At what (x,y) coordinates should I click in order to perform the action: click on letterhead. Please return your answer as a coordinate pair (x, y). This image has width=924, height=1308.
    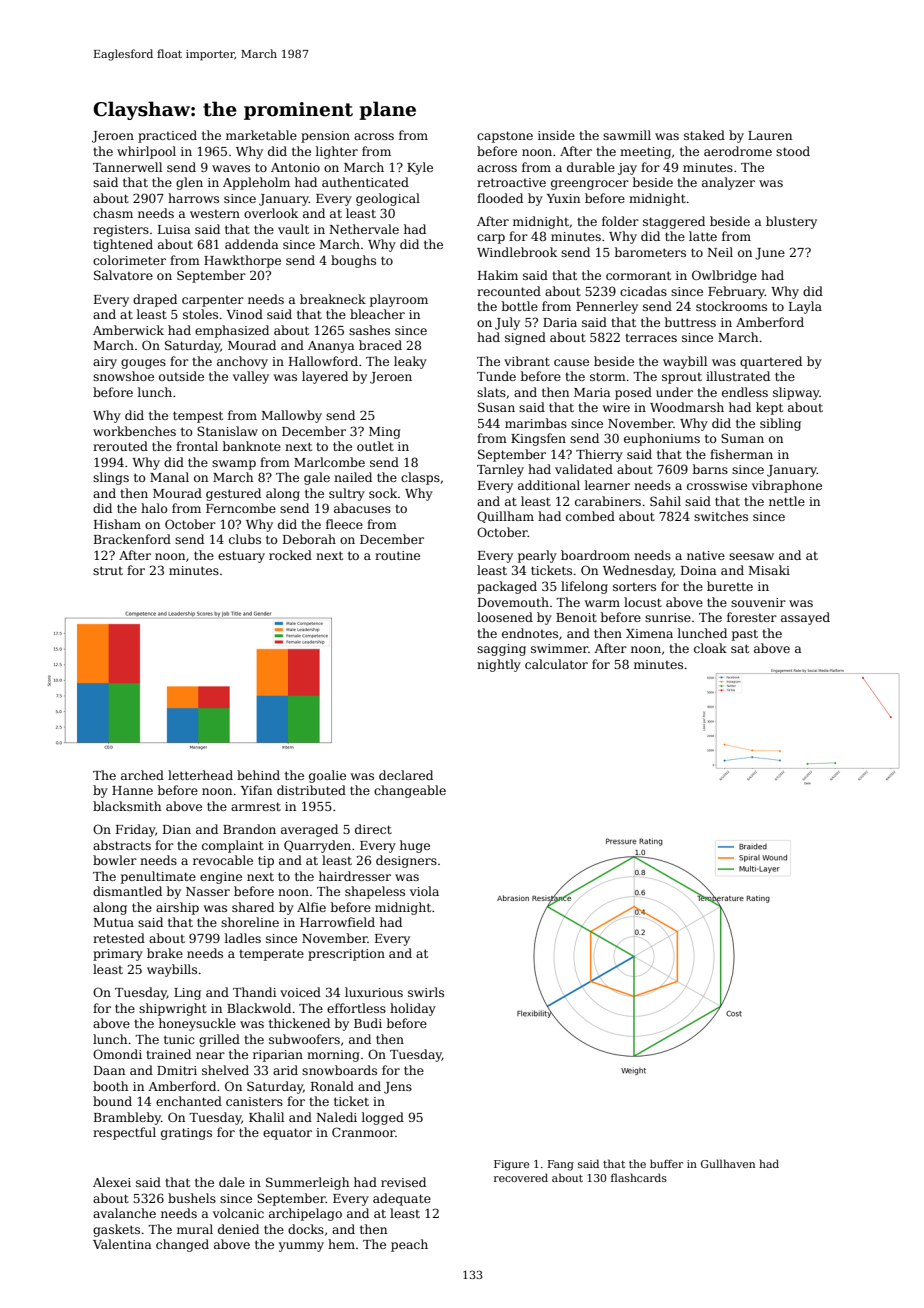
    Looking at the image, I should click on (200, 775).
